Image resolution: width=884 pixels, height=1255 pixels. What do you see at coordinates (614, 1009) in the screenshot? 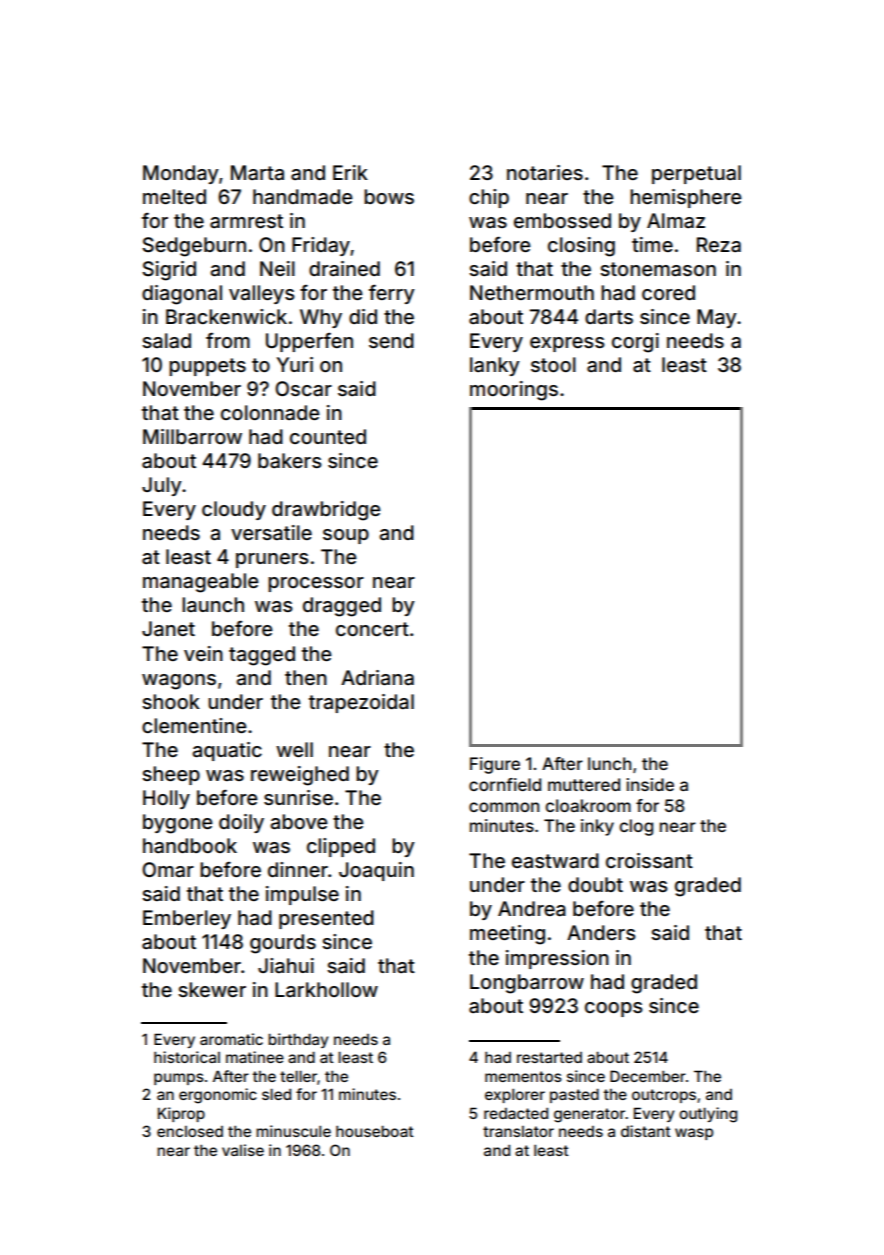
I see `coops` at bounding box center [614, 1009].
